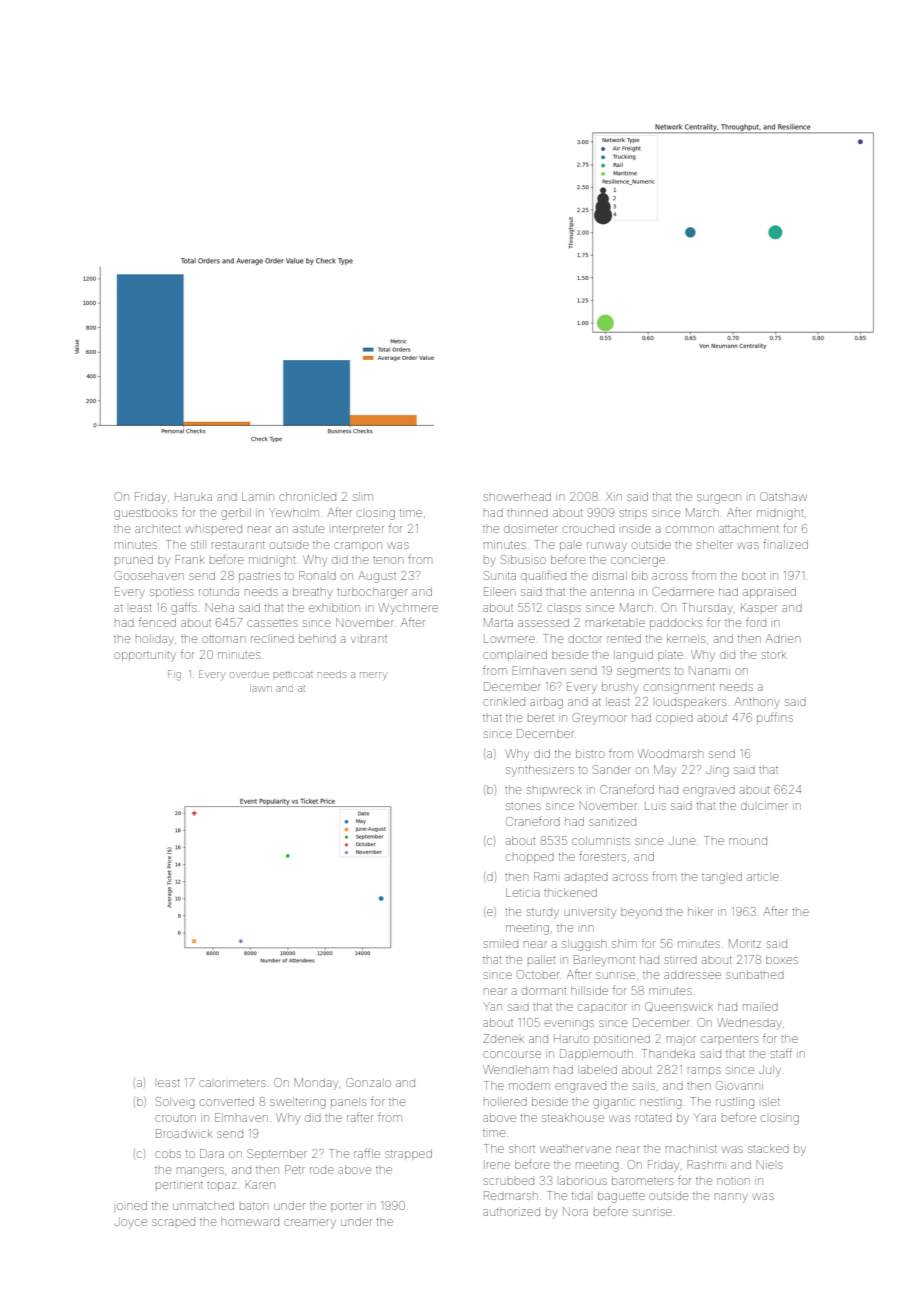 The width and height of the page is (924, 1308). I want to click on smiled, so click(501, 943).
